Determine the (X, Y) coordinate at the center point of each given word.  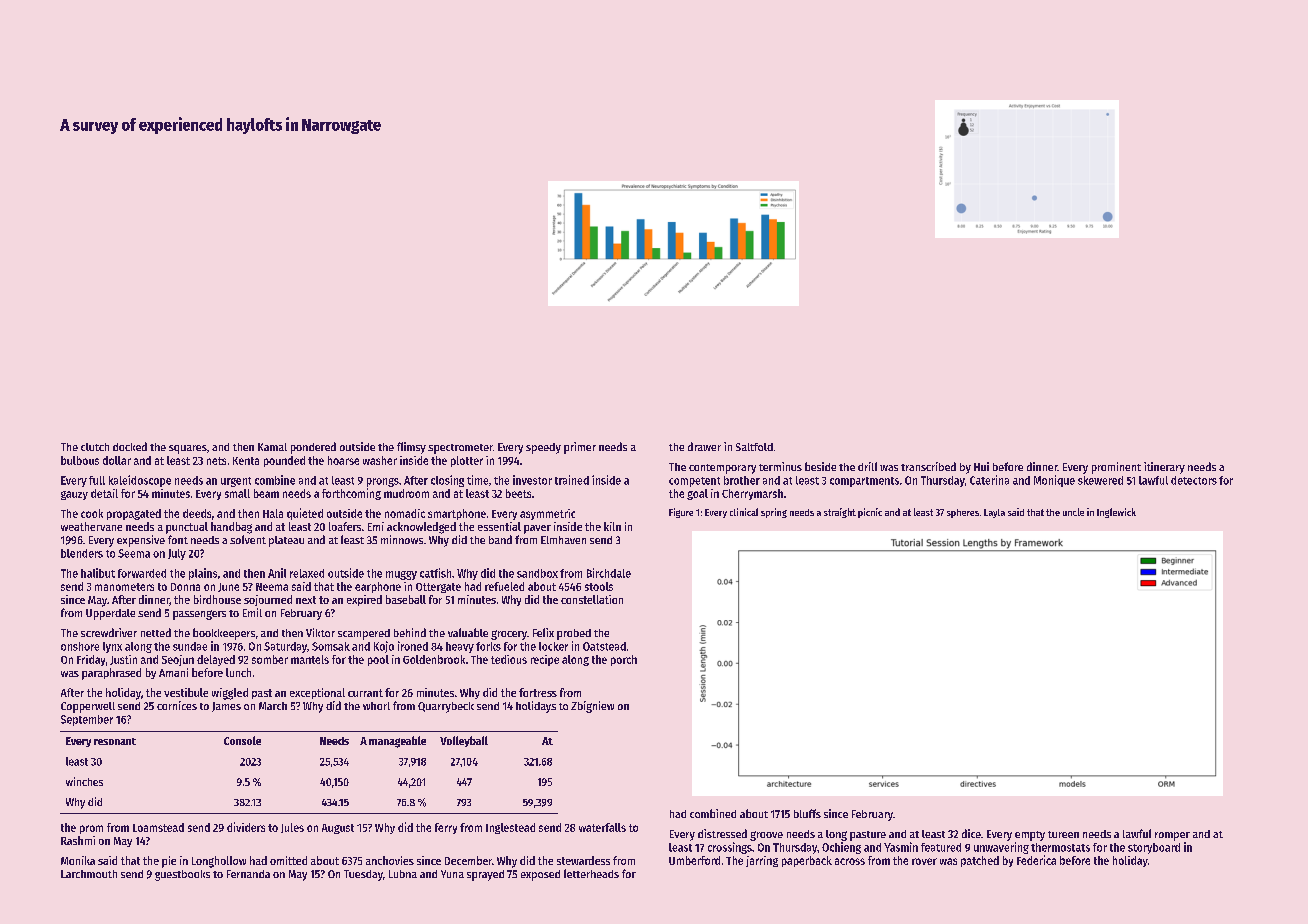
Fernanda (248, 874)
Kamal (272, 447)
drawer (704, 446)
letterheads (591, 873)
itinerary (1164, 468)
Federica (1036, 860)
